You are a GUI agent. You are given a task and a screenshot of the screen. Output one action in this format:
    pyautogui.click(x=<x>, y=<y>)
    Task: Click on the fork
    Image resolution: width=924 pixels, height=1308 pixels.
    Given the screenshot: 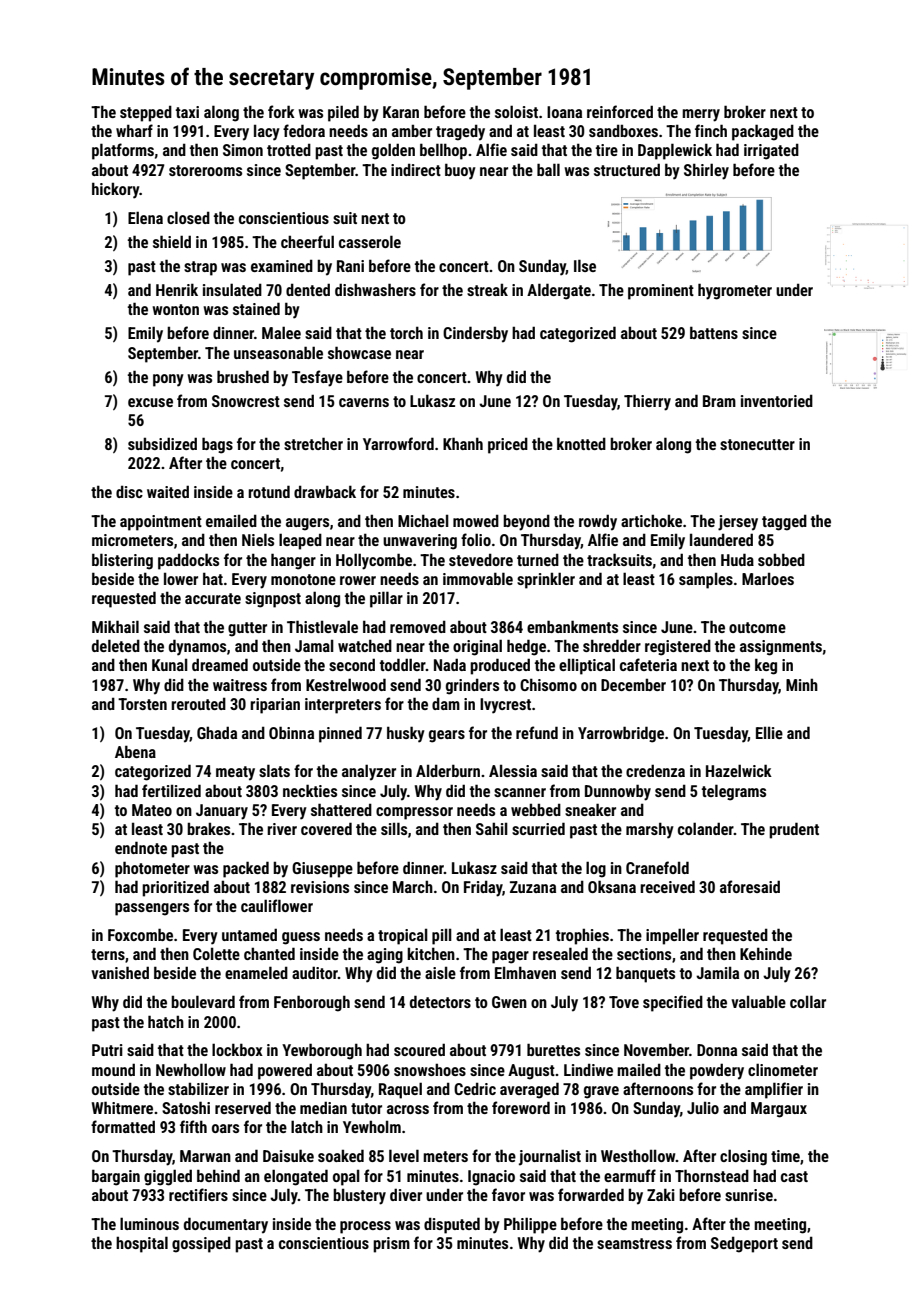 What is the action you would take?
    pyautogui.click(x=281, y=111)
